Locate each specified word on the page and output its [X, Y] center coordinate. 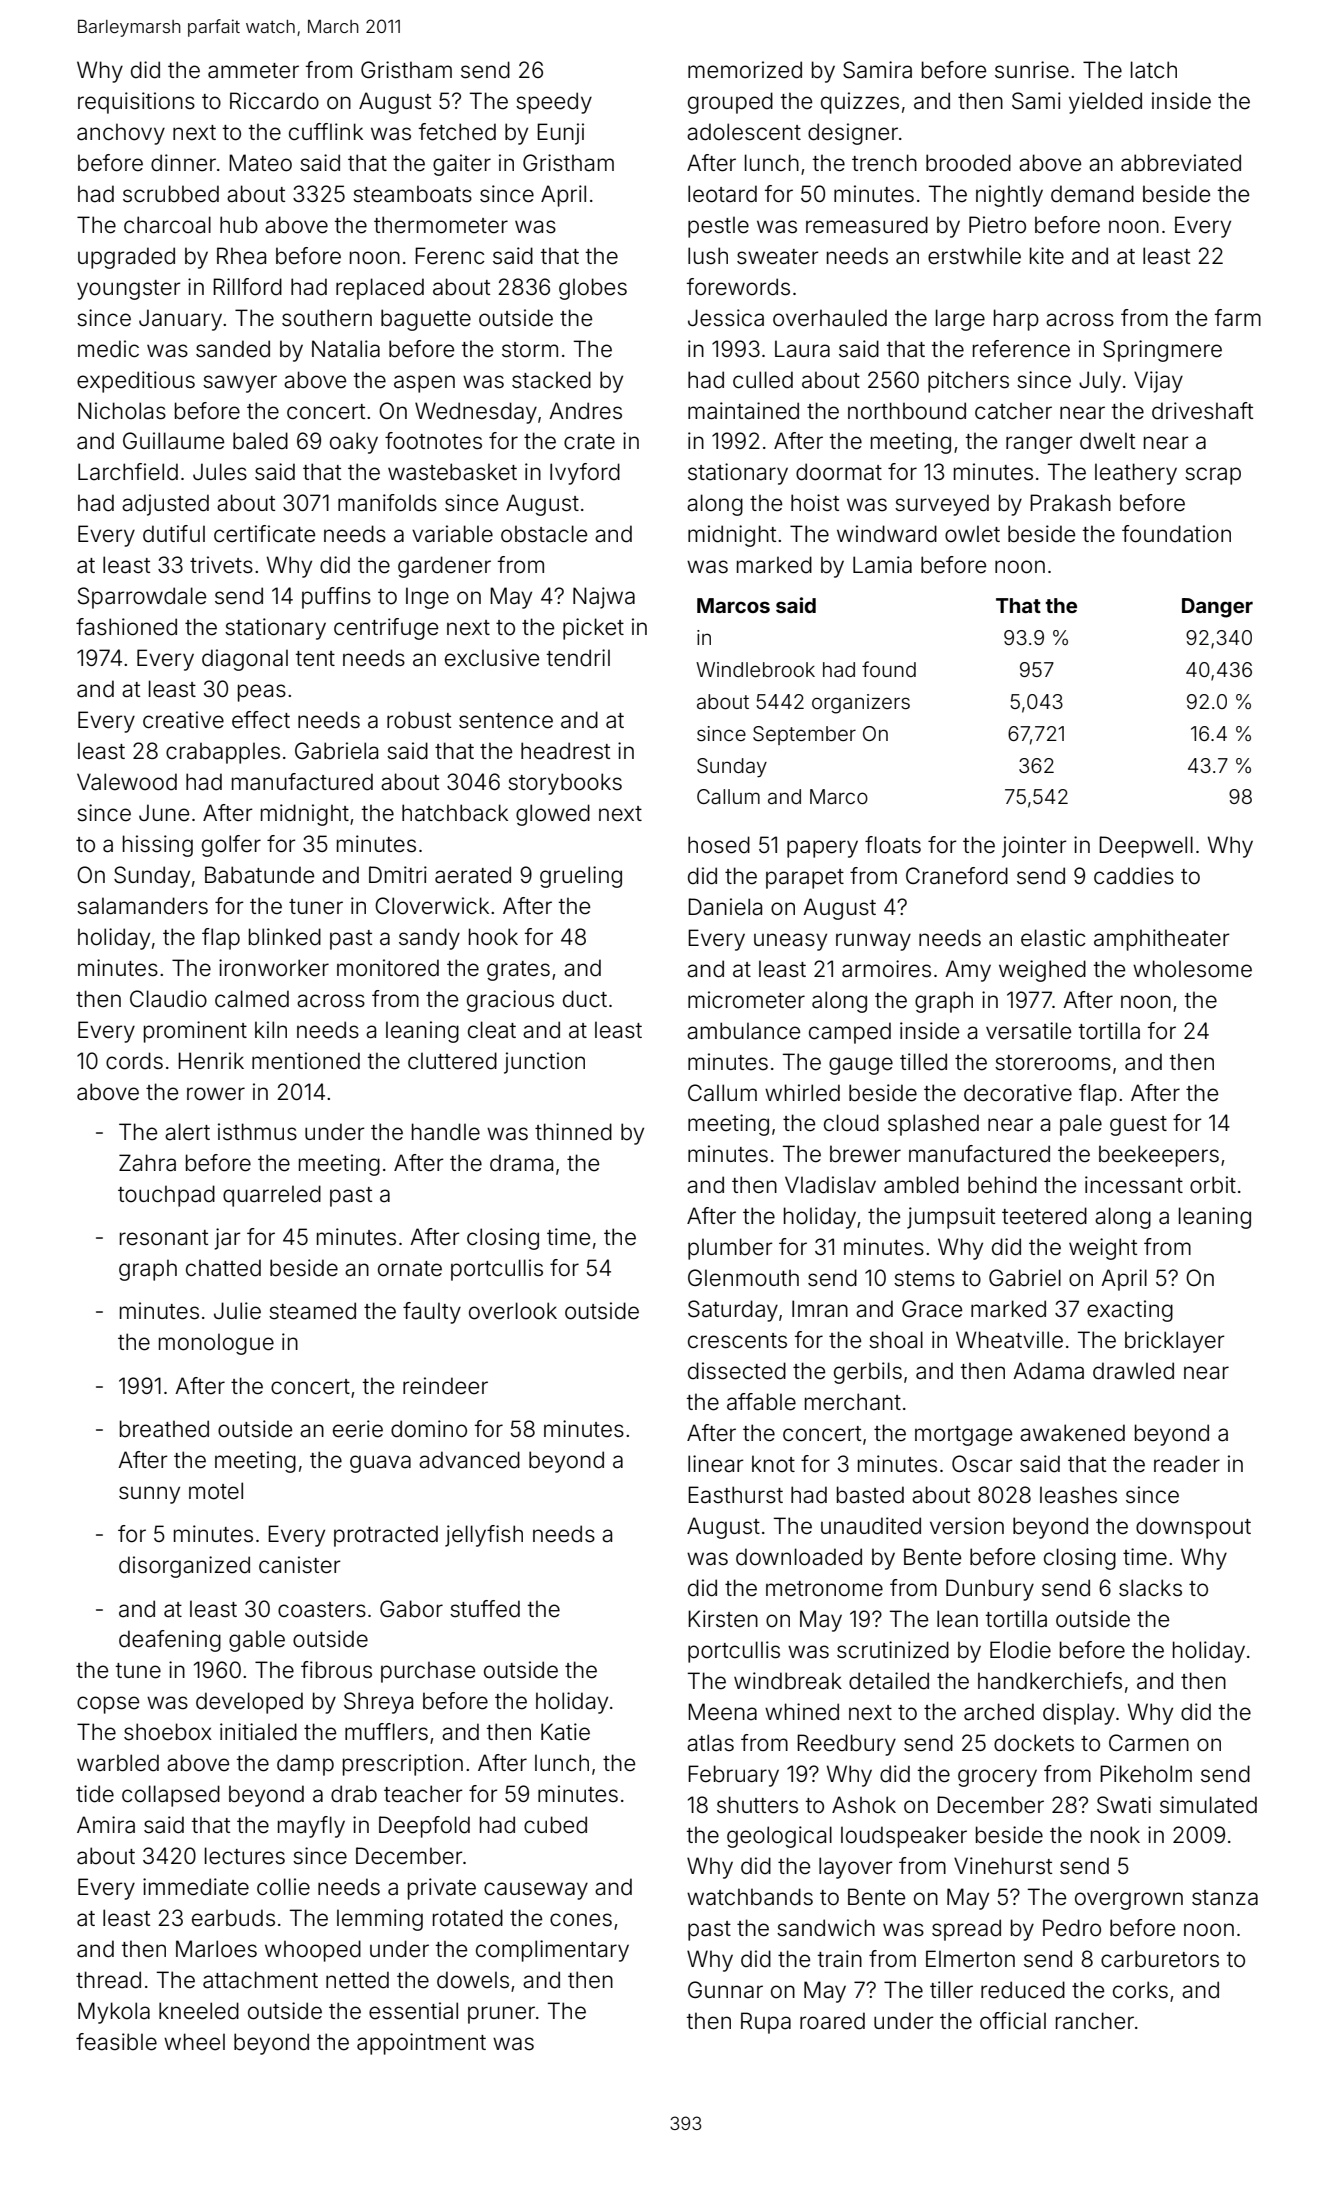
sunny [149, 1495]
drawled [1133, 1371]
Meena [722, 1712]
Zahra [147, 1163]
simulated [1208, 1805]
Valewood [127, 782]
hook [493, 937]
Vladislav [830, 1185]
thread [108, 1980]
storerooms [1053, 1063]
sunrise [1032, 70]
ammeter [253, 71]
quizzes [860, 103]
